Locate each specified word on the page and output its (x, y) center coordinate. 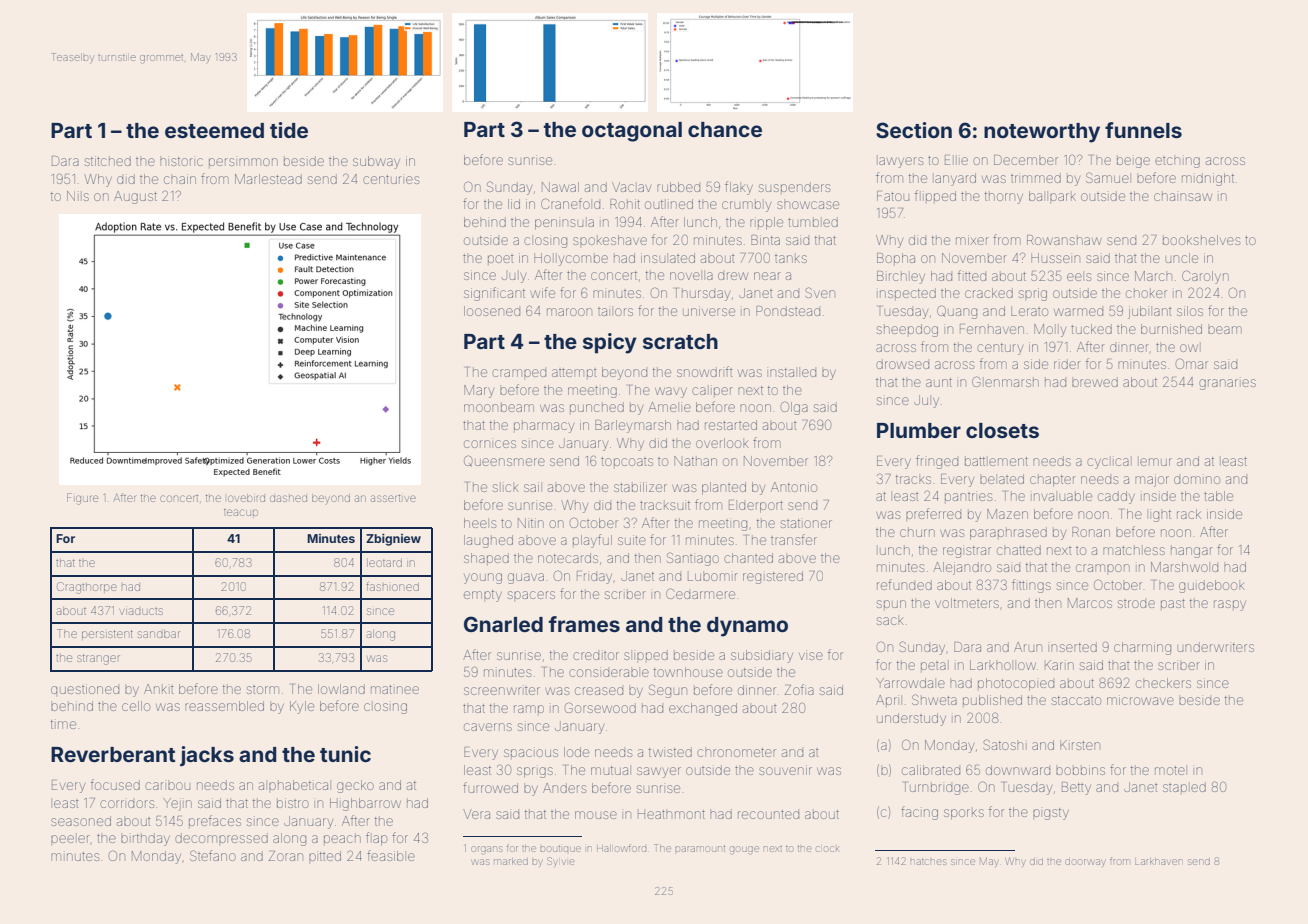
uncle (1182, 258)
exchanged (703, 709)
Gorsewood (600, 707)
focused (115, 784)
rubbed (678, 187)
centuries (391, 179)
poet (501, 259)
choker (1146, 294)
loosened (492, 311)
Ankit (159, 689)
